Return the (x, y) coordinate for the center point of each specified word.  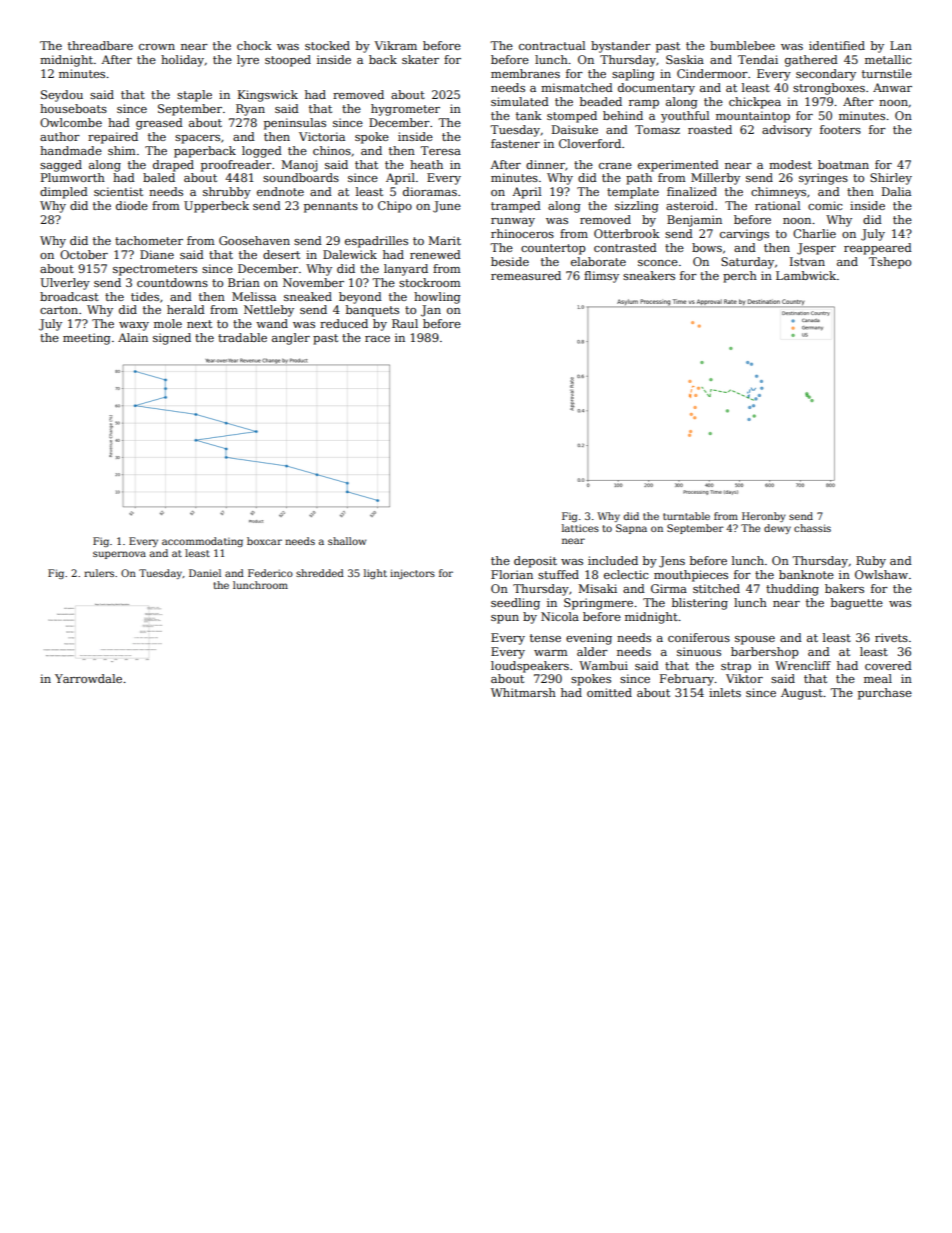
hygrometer (405, 110)
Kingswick (268, 96)
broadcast (69, 296)
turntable (686, 516)
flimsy (601, 277)
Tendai (758, 59)
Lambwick (806, 275)
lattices (580, 528)
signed (172, 339)
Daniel (205, 573)
